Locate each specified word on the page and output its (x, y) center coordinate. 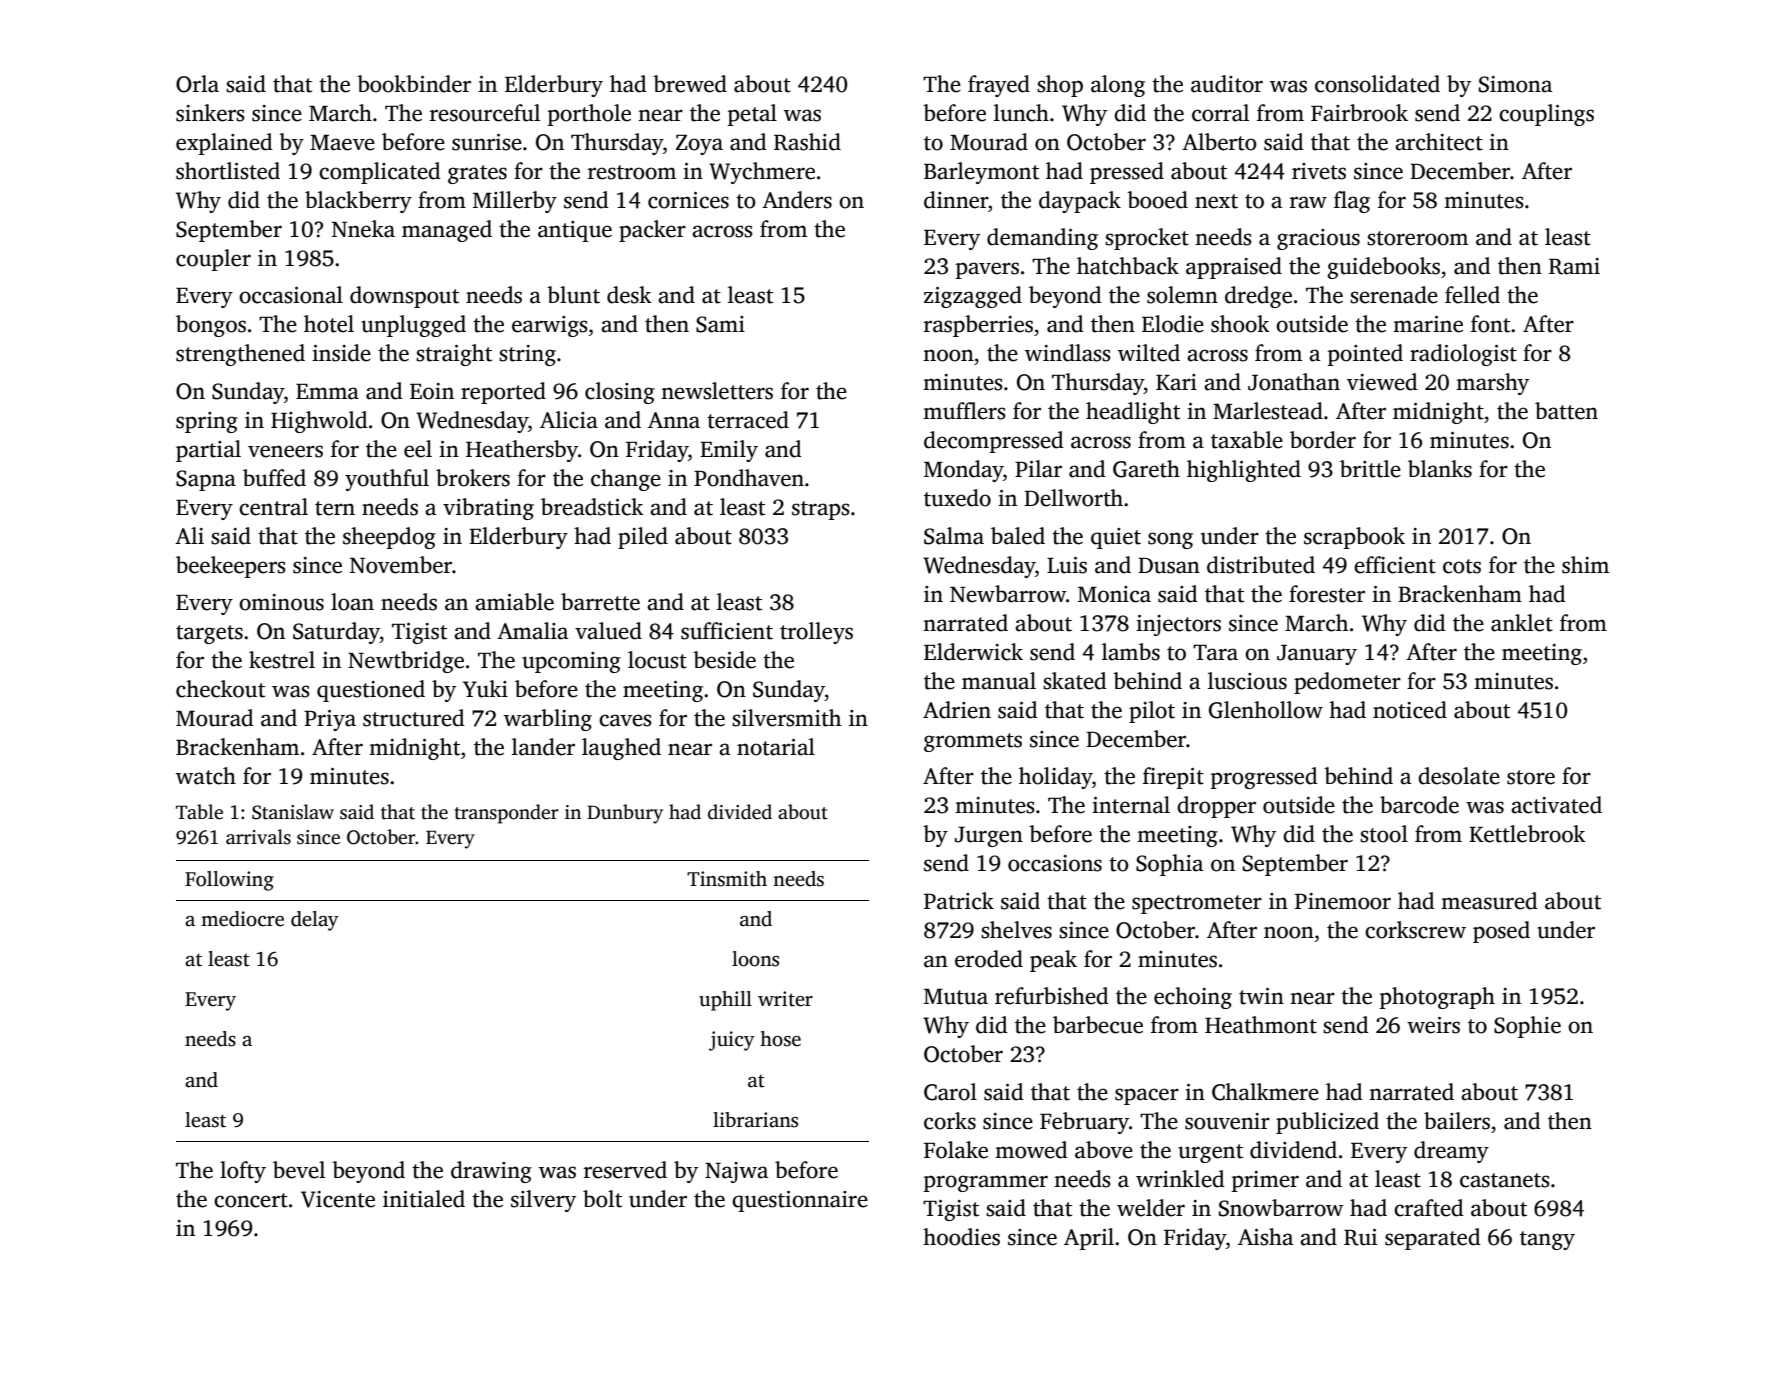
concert (251, 1200)
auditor (1227, 84)
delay (315, 921)
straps (821, 510)
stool (1384, 834)
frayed (999, 86)
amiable (514, 602)
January (1317, 655)
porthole (589, 115)
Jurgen (989, 837)
